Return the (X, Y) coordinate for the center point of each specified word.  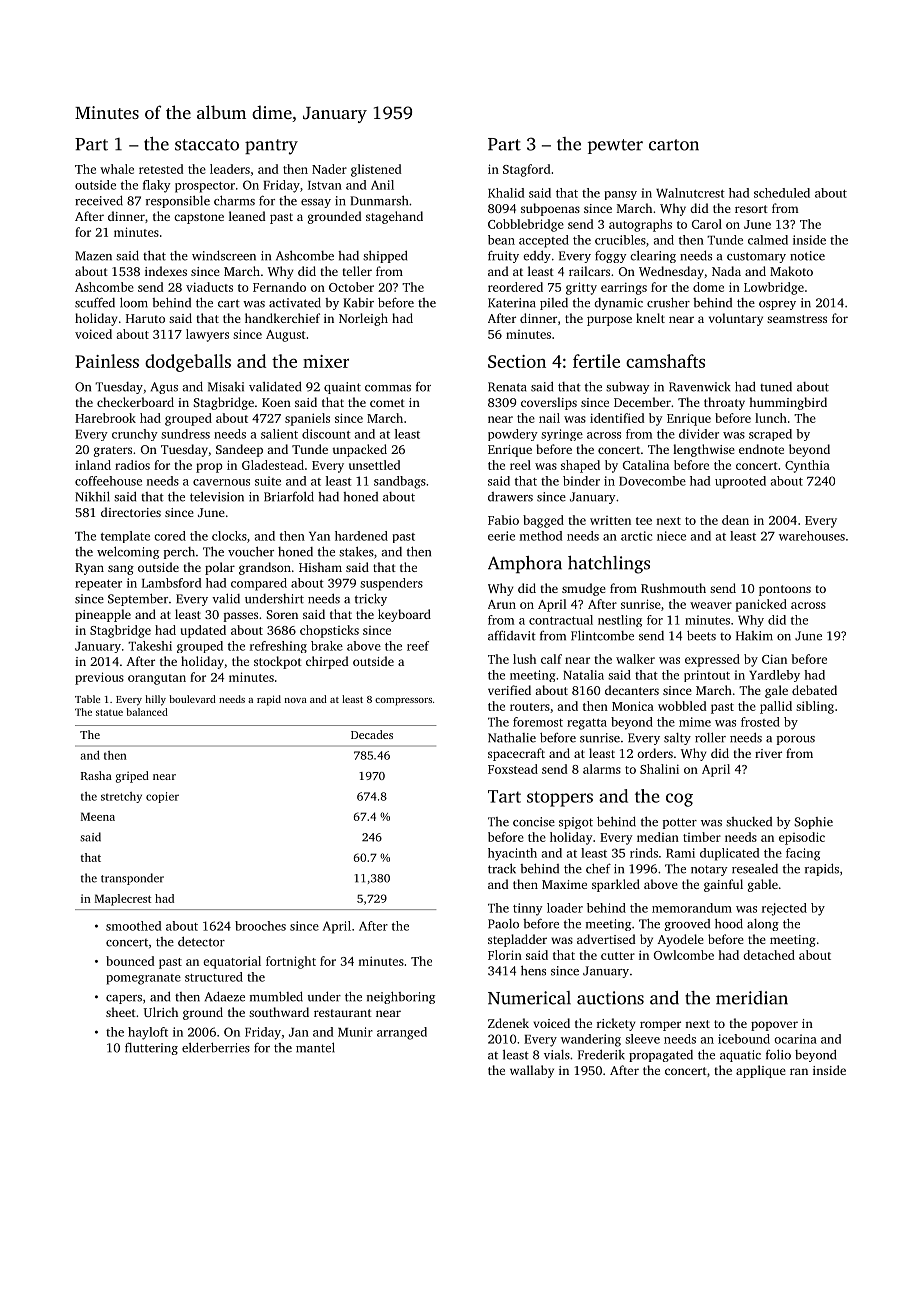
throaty (724, 403)
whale (117, 169)
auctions (610, 998)
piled (554, 304)
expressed (712, 660)
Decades (372, 734)
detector (201, 941)
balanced (147, 712)
